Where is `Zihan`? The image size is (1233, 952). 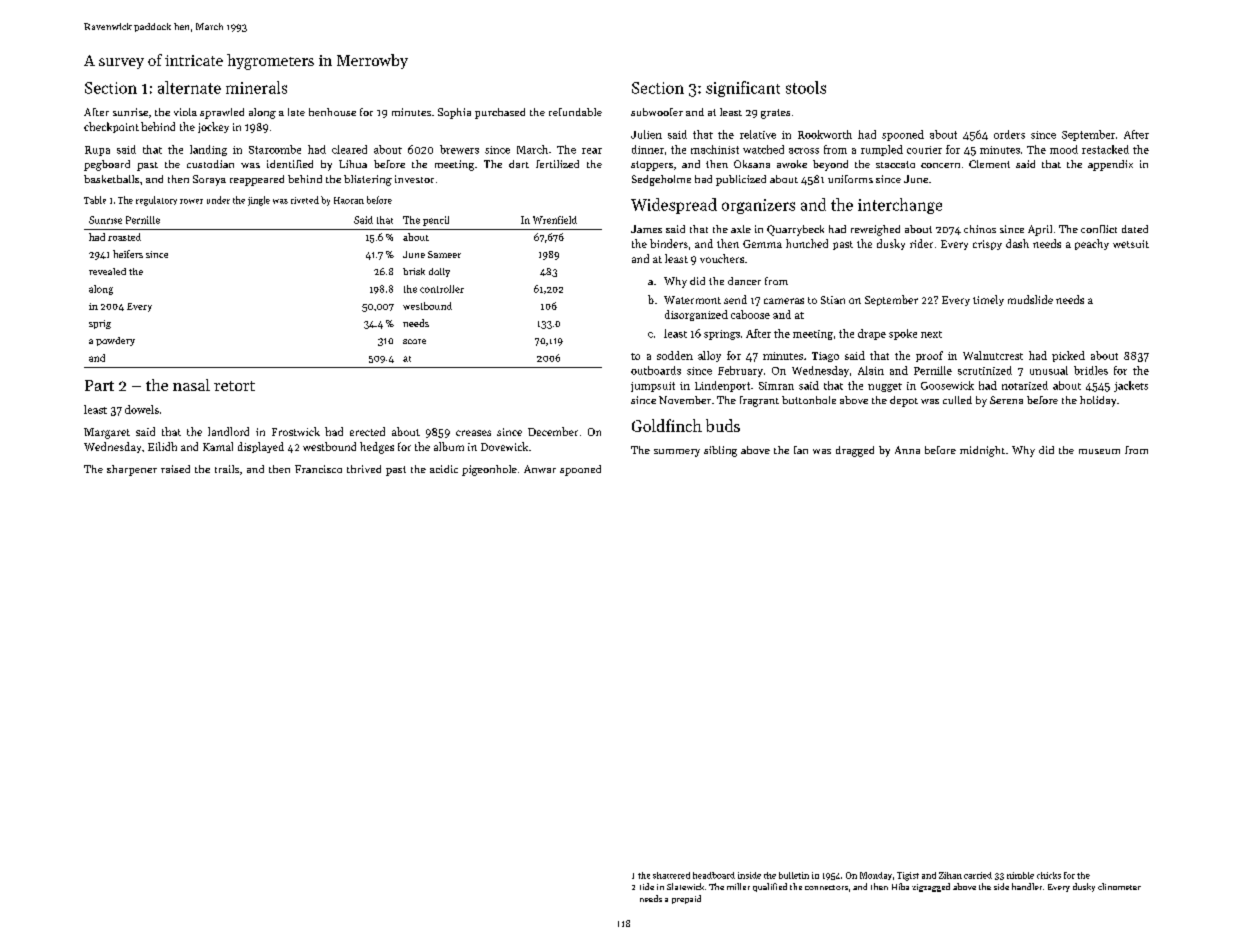
Zihan is located at coordinates (950, 875).
